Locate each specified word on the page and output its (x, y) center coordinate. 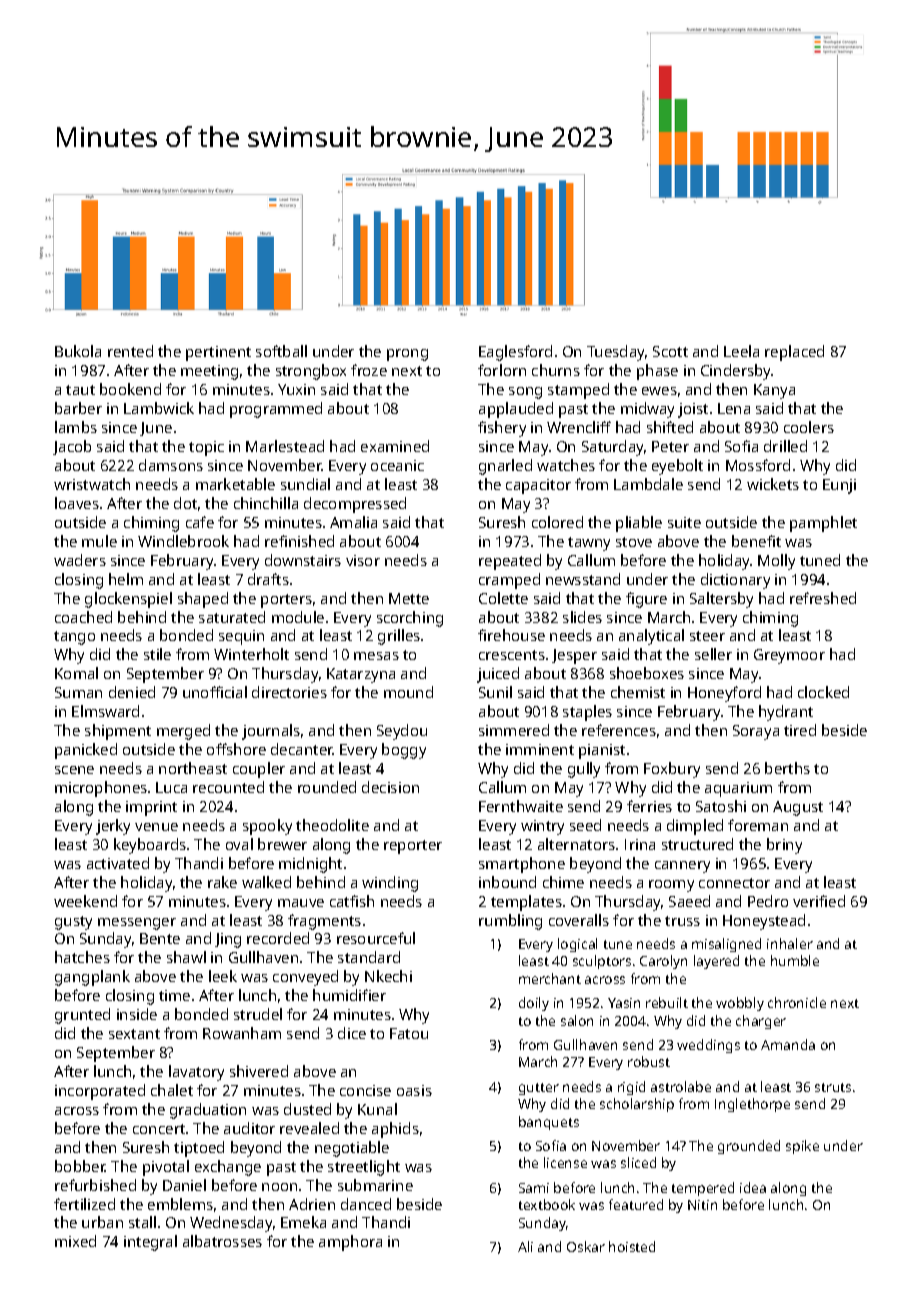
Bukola (78, 351)
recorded (278, 938)
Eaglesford (515, 353)
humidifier (349, 995)
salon (577, 1020)
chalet (172, 1090)
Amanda (788, 1044)
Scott (670, 351)
